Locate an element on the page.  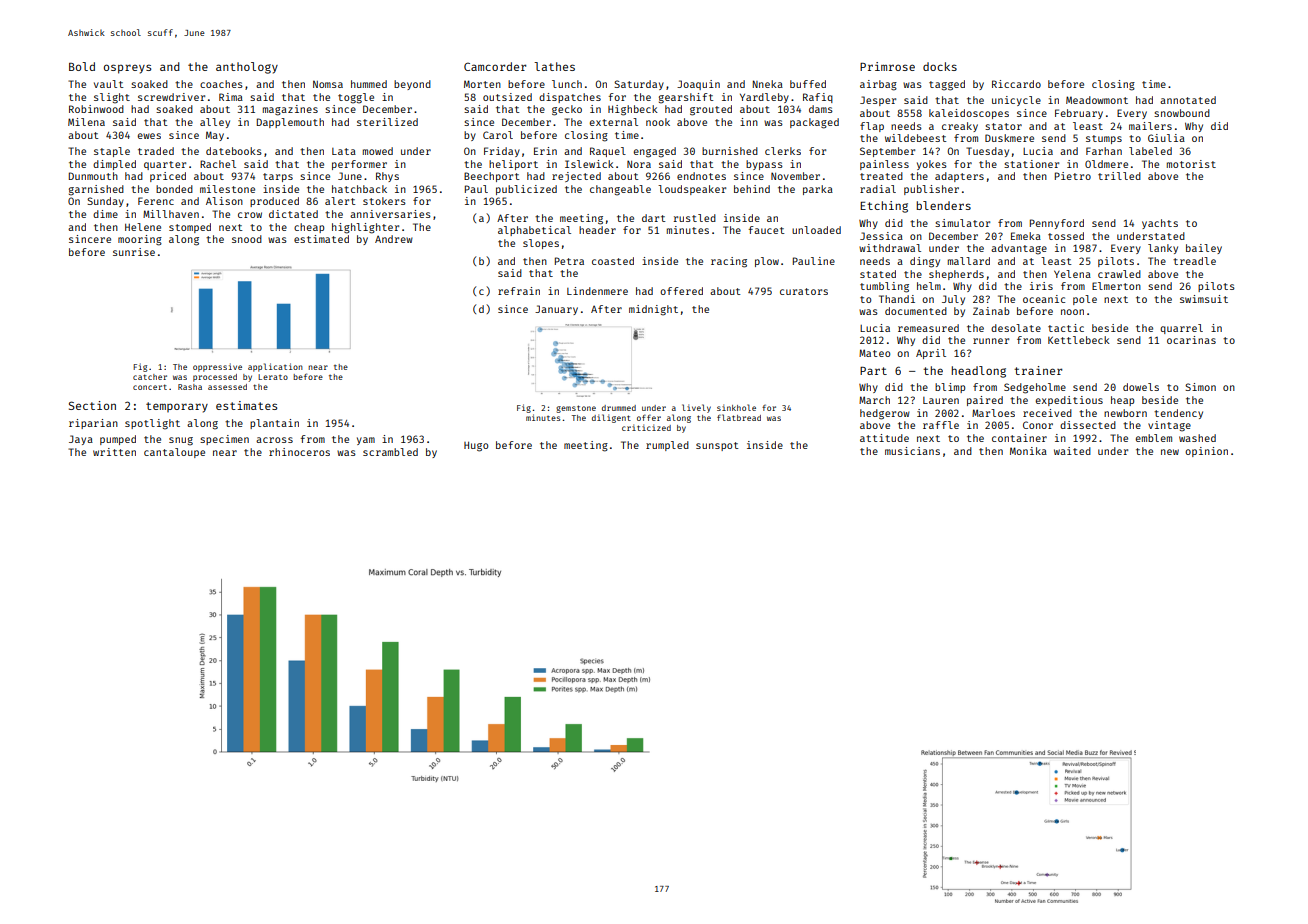
Camcorder is located at coordinates (495, 66).
